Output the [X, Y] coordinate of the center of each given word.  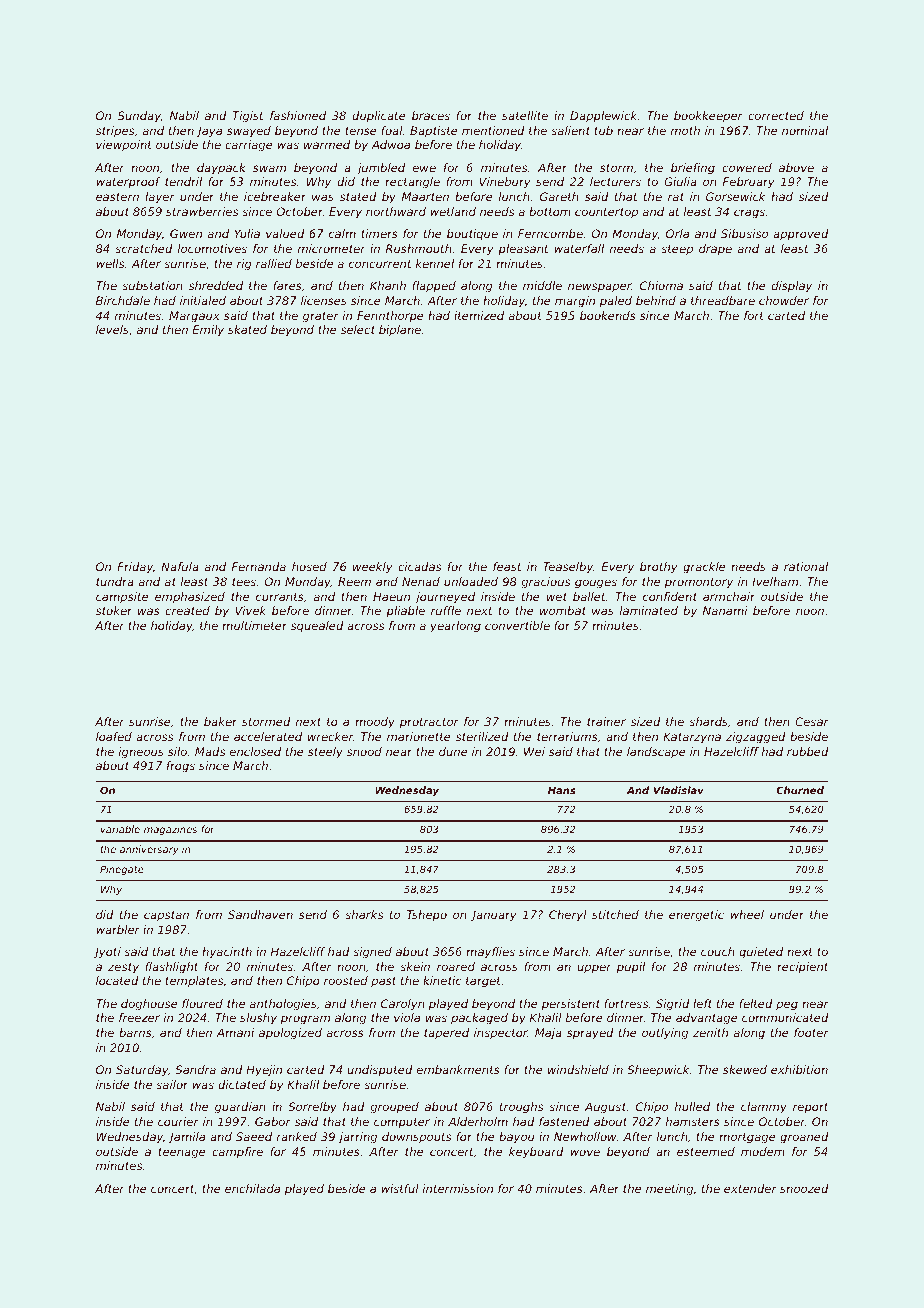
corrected [776, 115]
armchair [729, 596]
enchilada [252, 1188]
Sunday [139, 117]
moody [375, 723]
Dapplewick [603, 117]
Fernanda [259, 566]
